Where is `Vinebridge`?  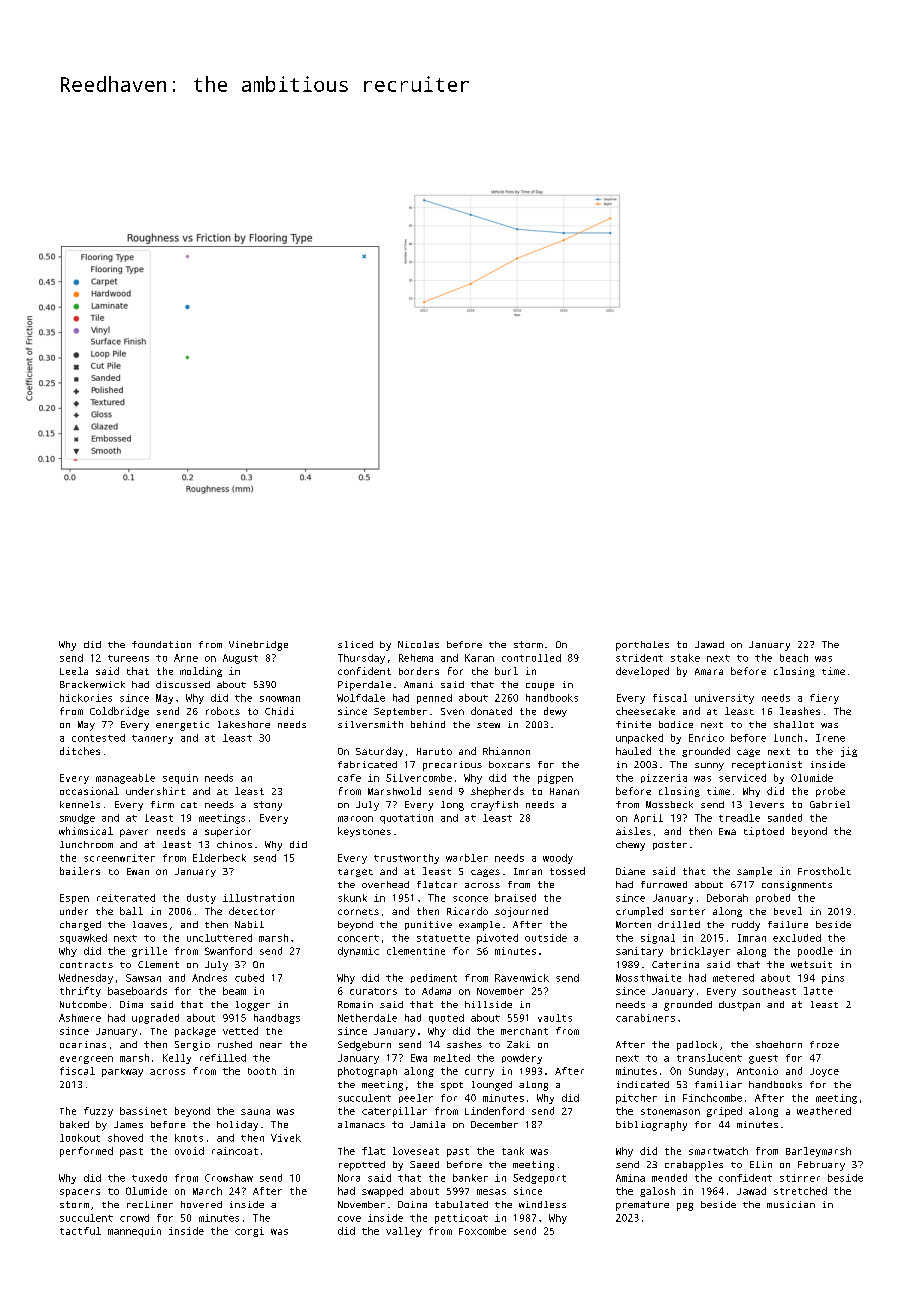
Vinebridge is located at coordinates (258, 646).
